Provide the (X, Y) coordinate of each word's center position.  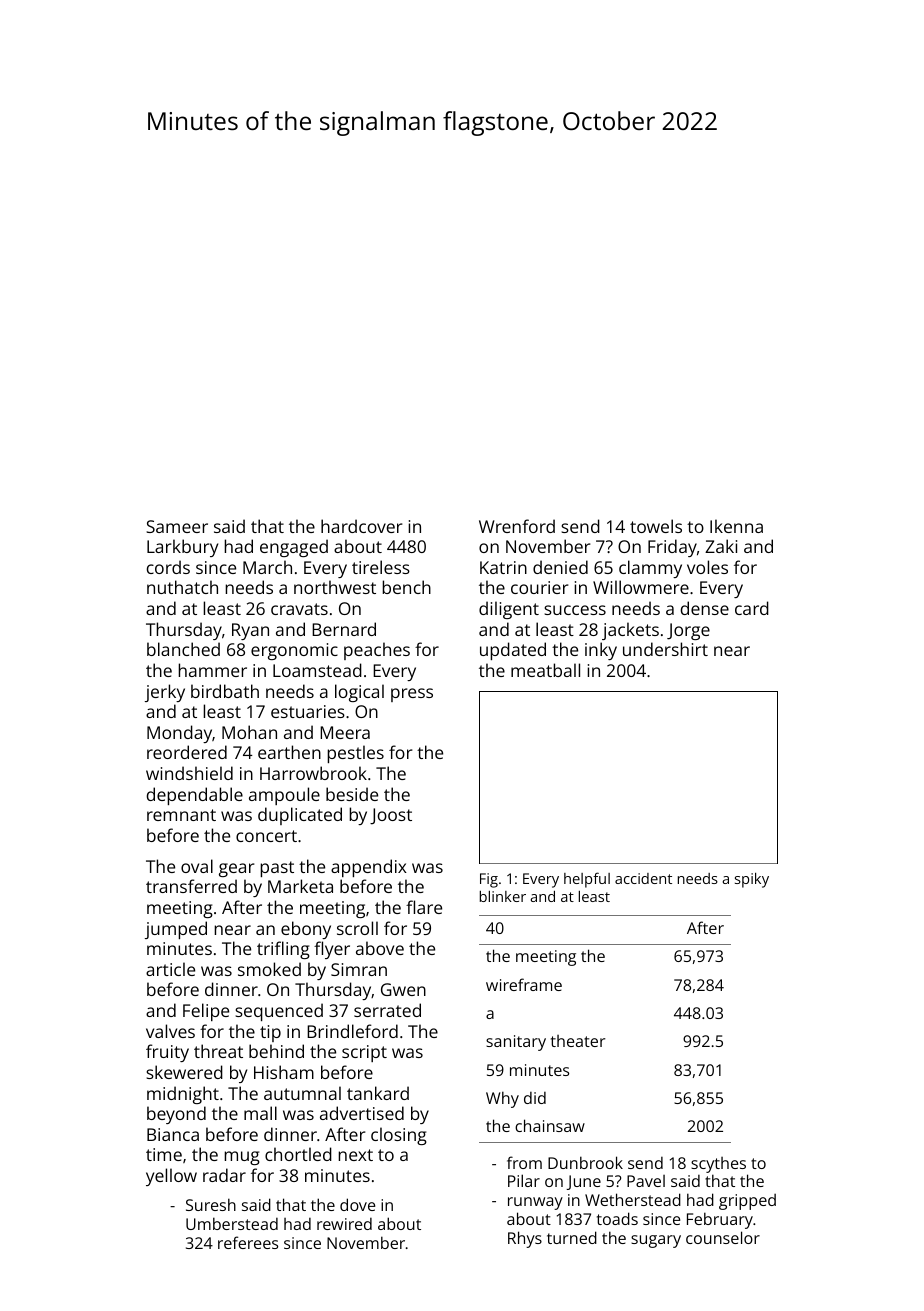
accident (643, 878)
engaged (294, 548)
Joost (391, 816)
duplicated (300, 816)
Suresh (211, 1204)
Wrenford (517, 526)
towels (656, 526)
